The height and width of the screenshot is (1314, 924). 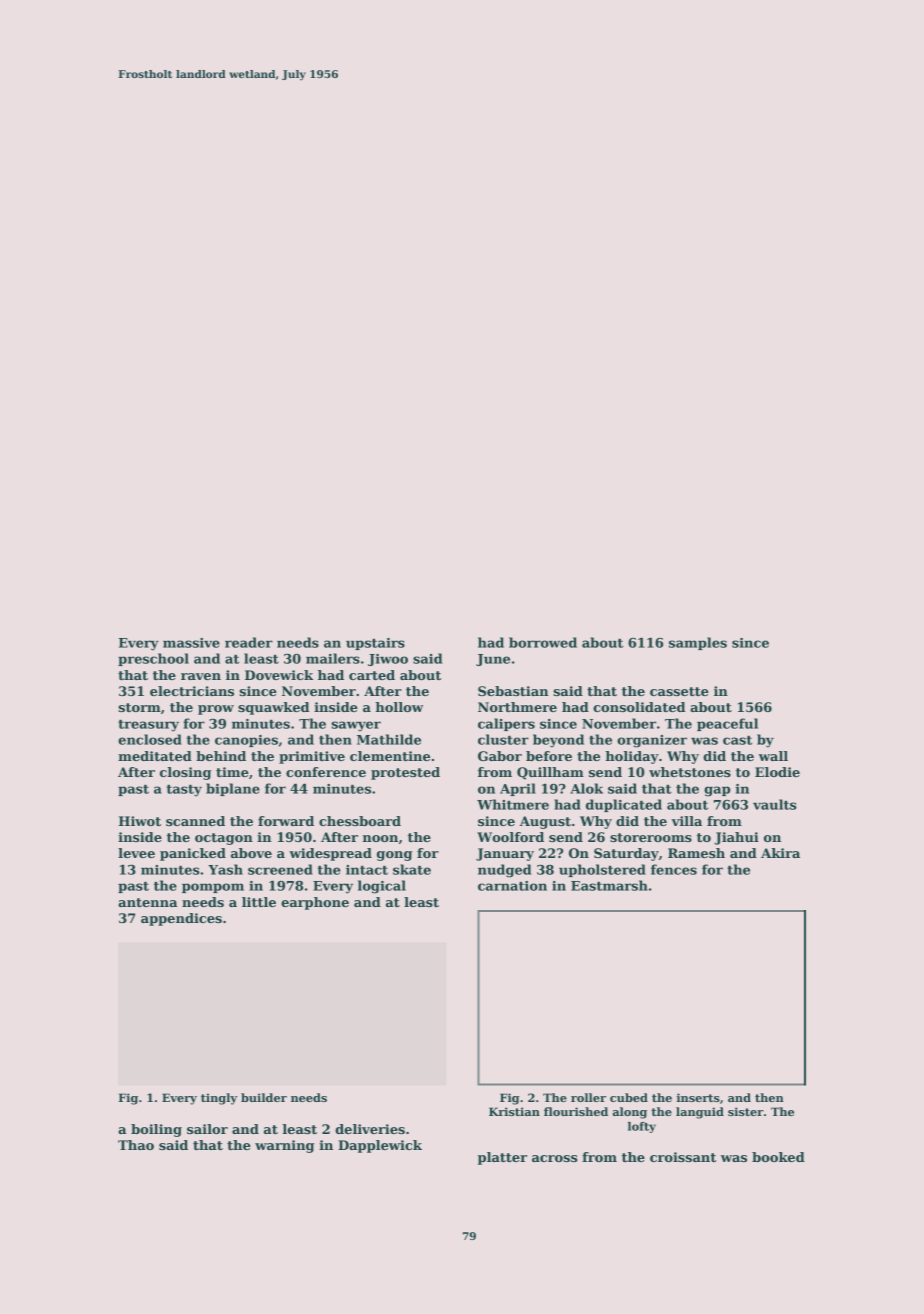 I want to click on Jiahui, so click(x=736, y=838).
